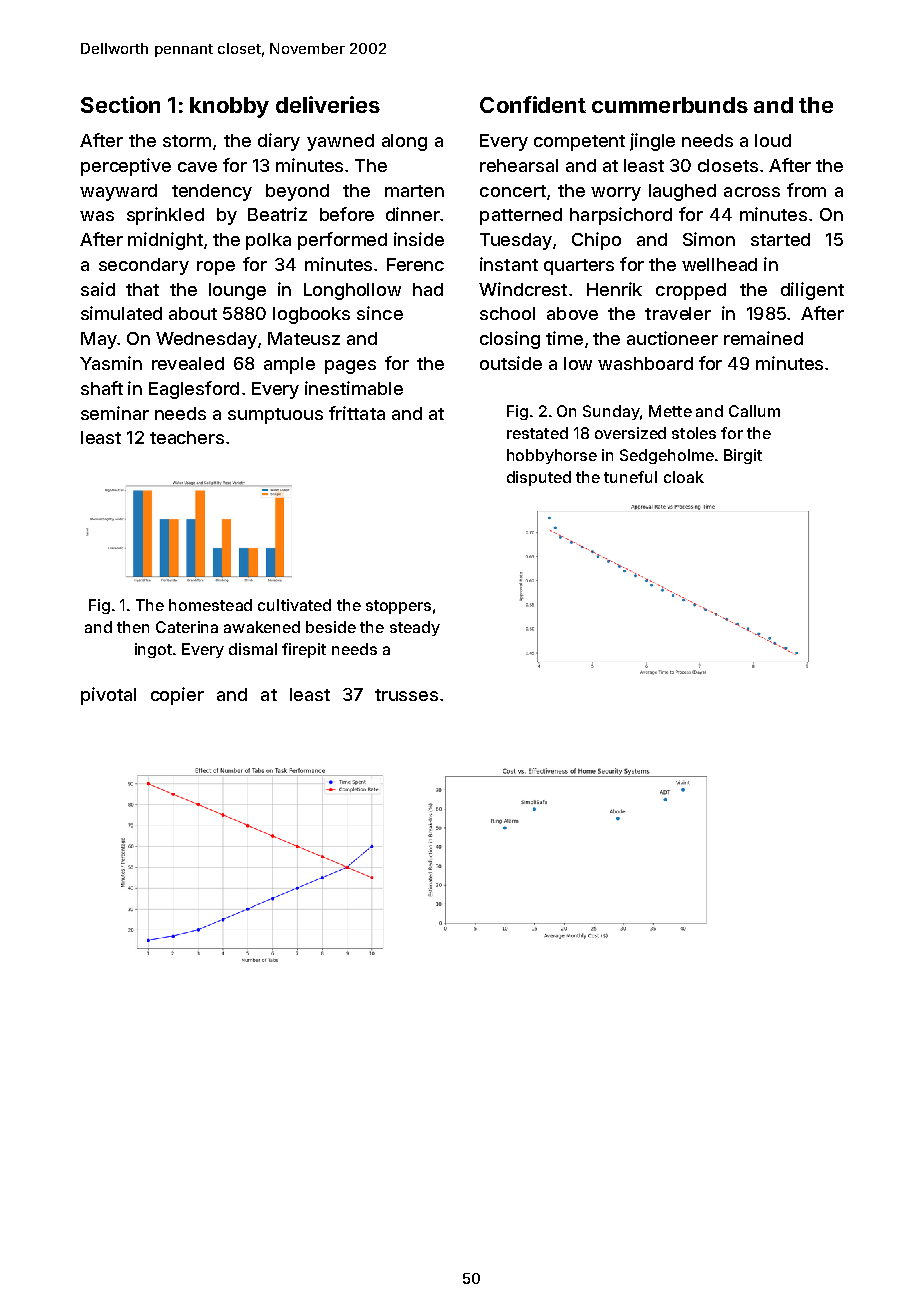 The width and height of the page is (924, 1314). Describe the element at coordinates (670, 105) in the page. I see `cummerbunds` at that location.
